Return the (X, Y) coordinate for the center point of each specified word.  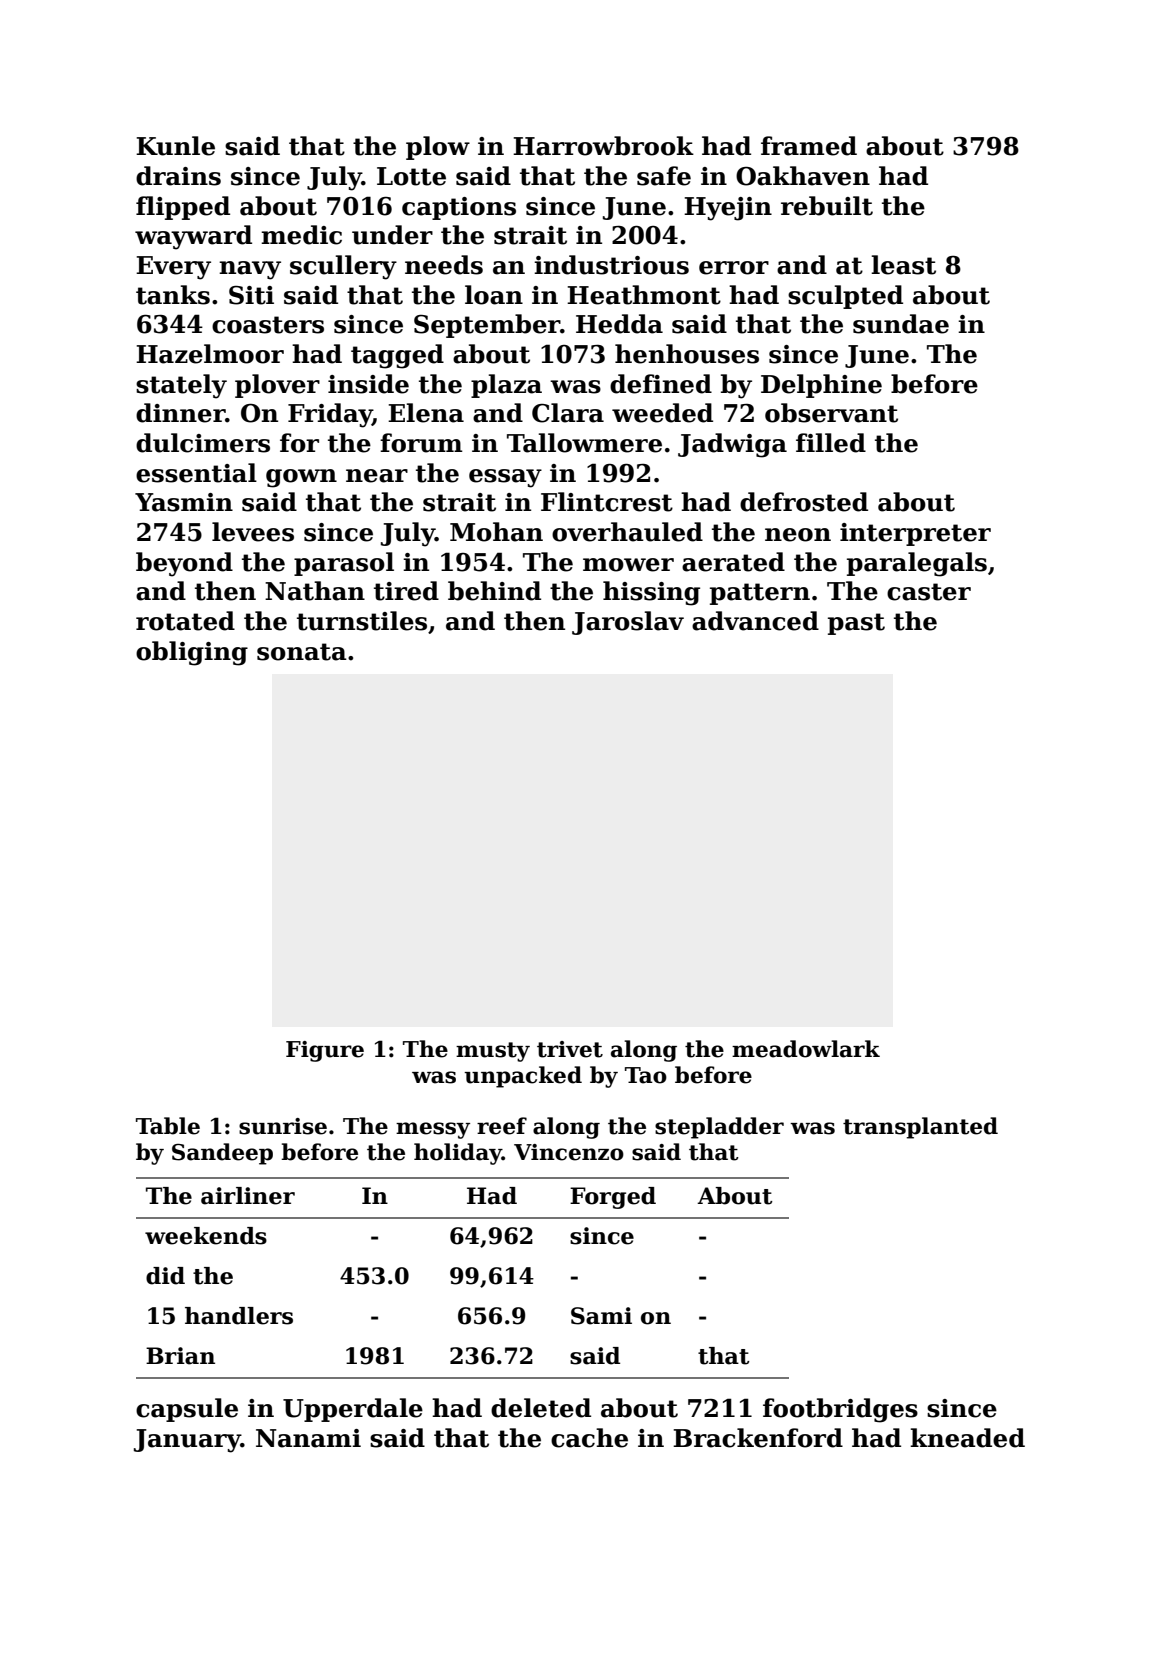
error (734, 268)
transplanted (920, 1128)
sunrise (283, 1126)
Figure (325, 1051)
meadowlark (806, 1049)
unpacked (523, 1077)
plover (277, 386)
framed (809, 146)
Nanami (308, 1438)
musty (493, 1052)
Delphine (821, 386)
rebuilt (827, 206)
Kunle (175, 146)
